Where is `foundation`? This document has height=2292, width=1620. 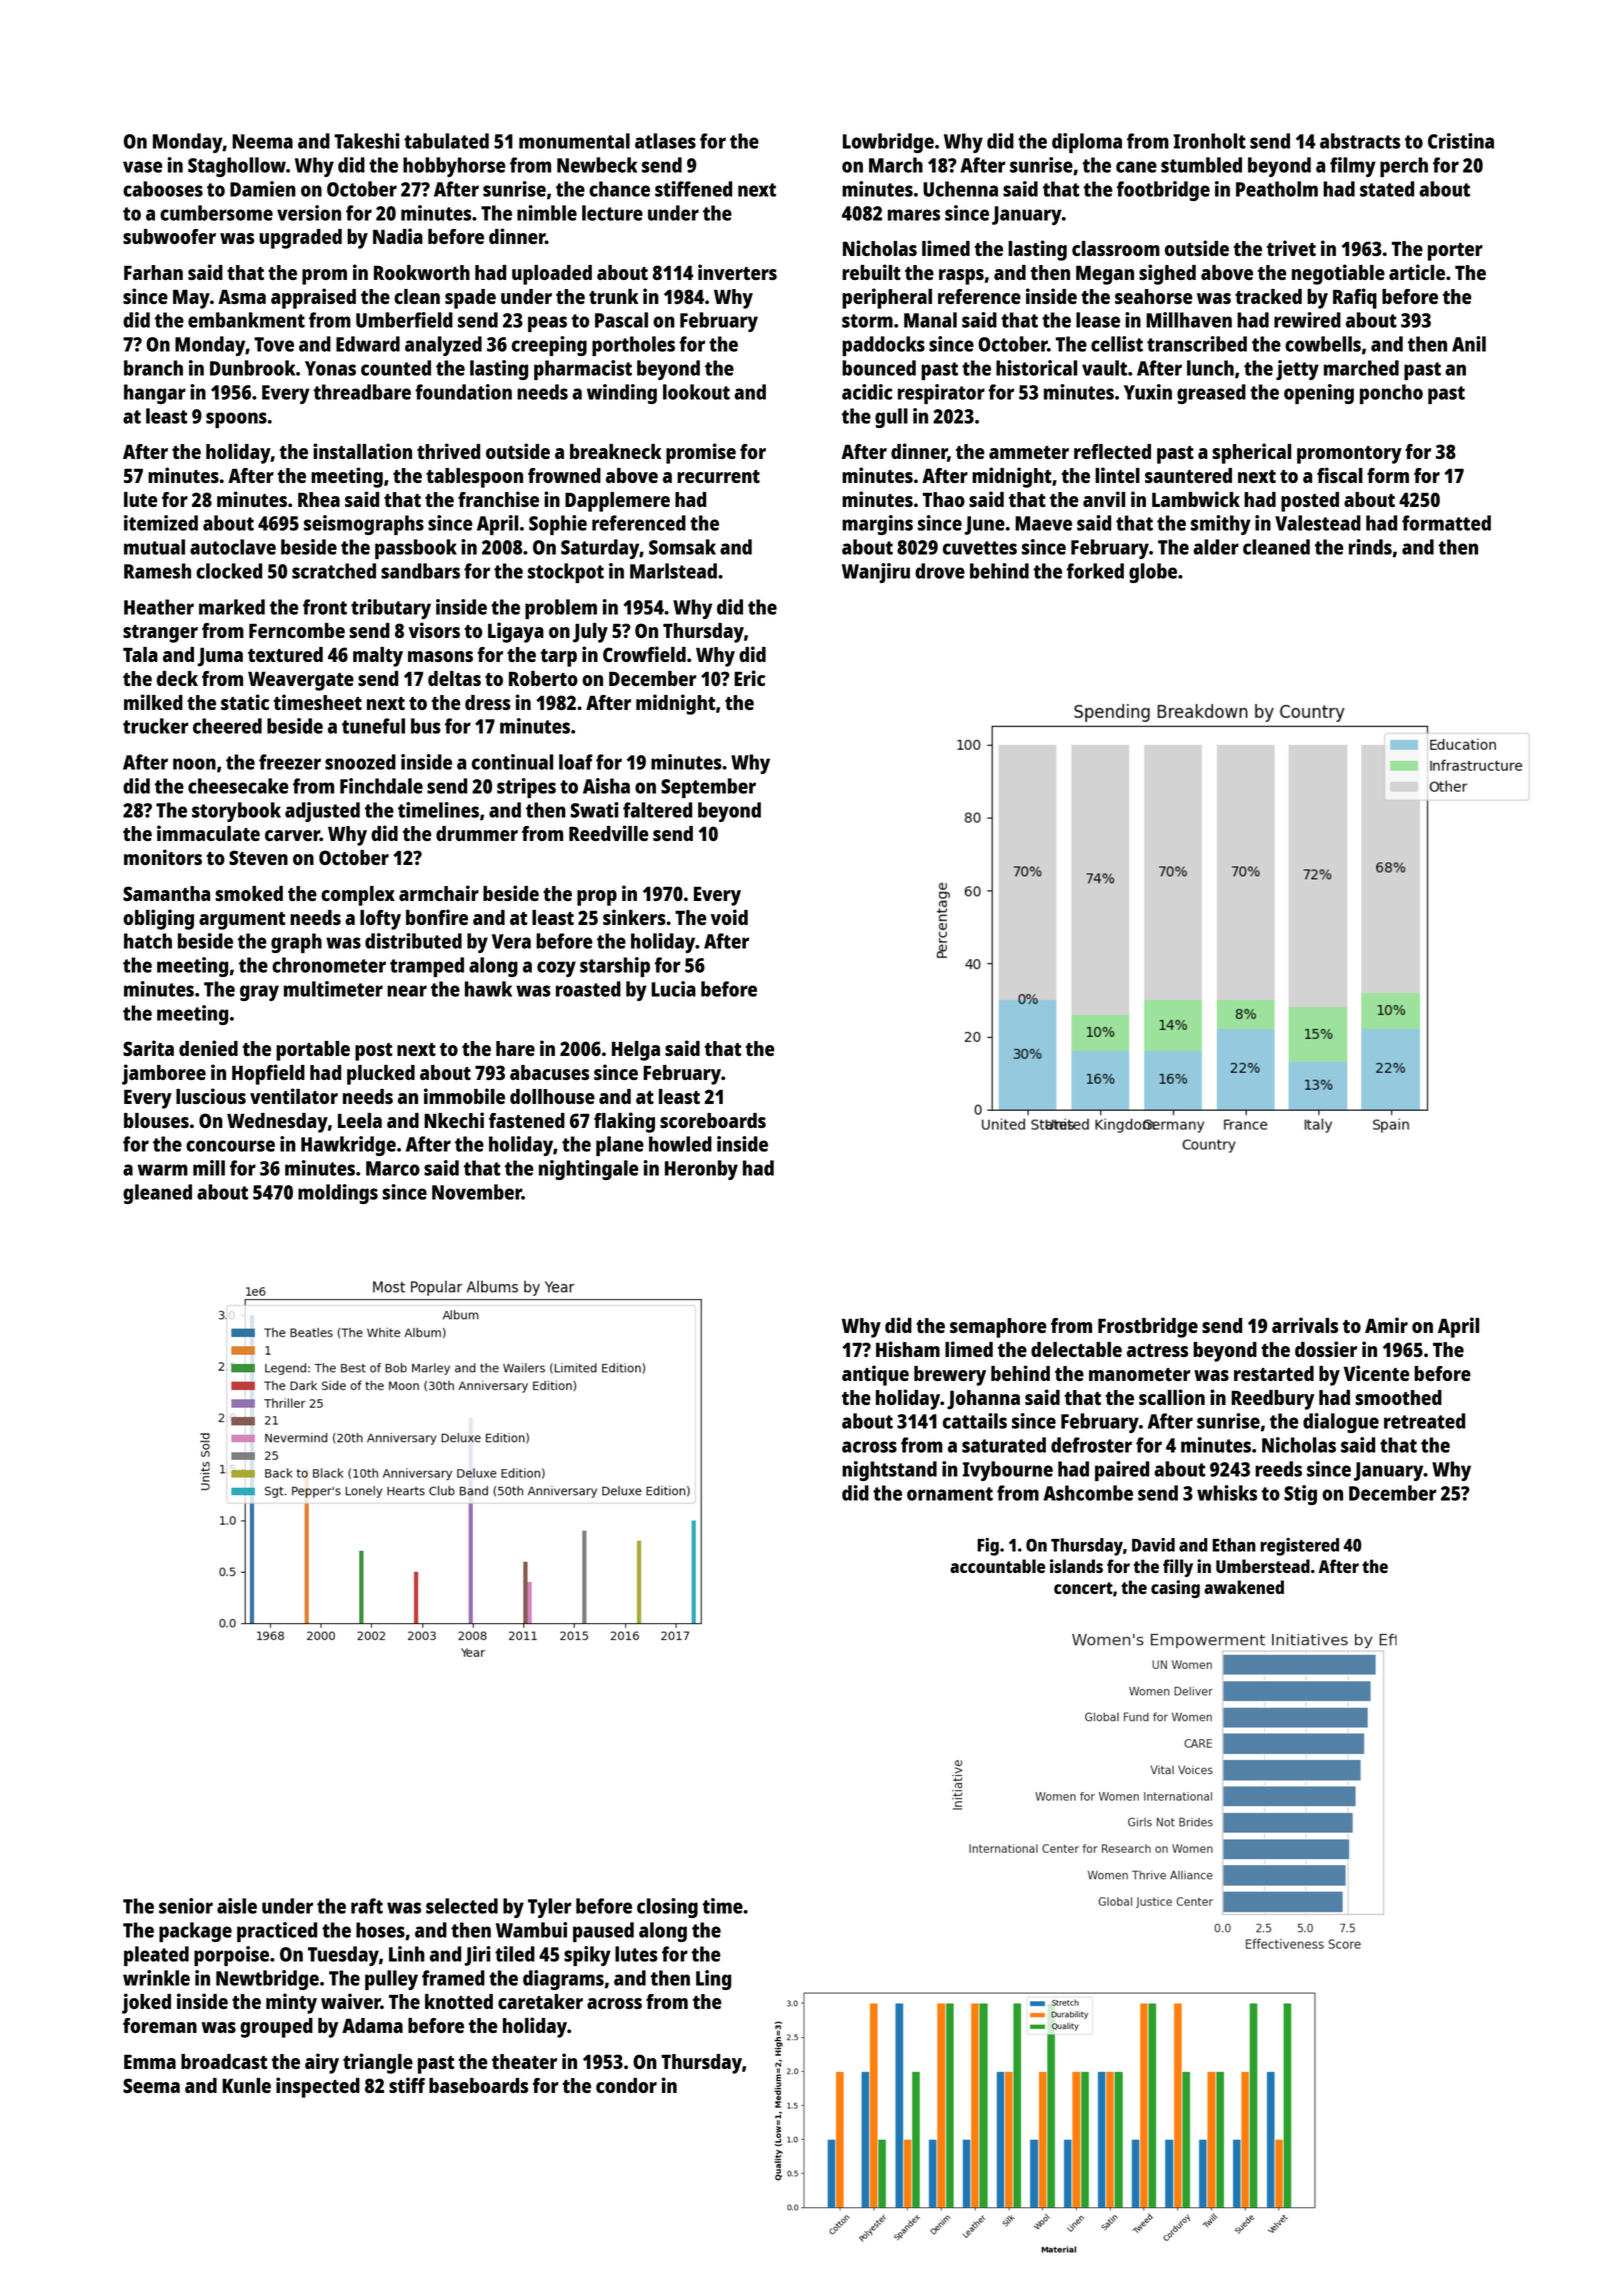 foundation is located at coordinates (463, 392).
